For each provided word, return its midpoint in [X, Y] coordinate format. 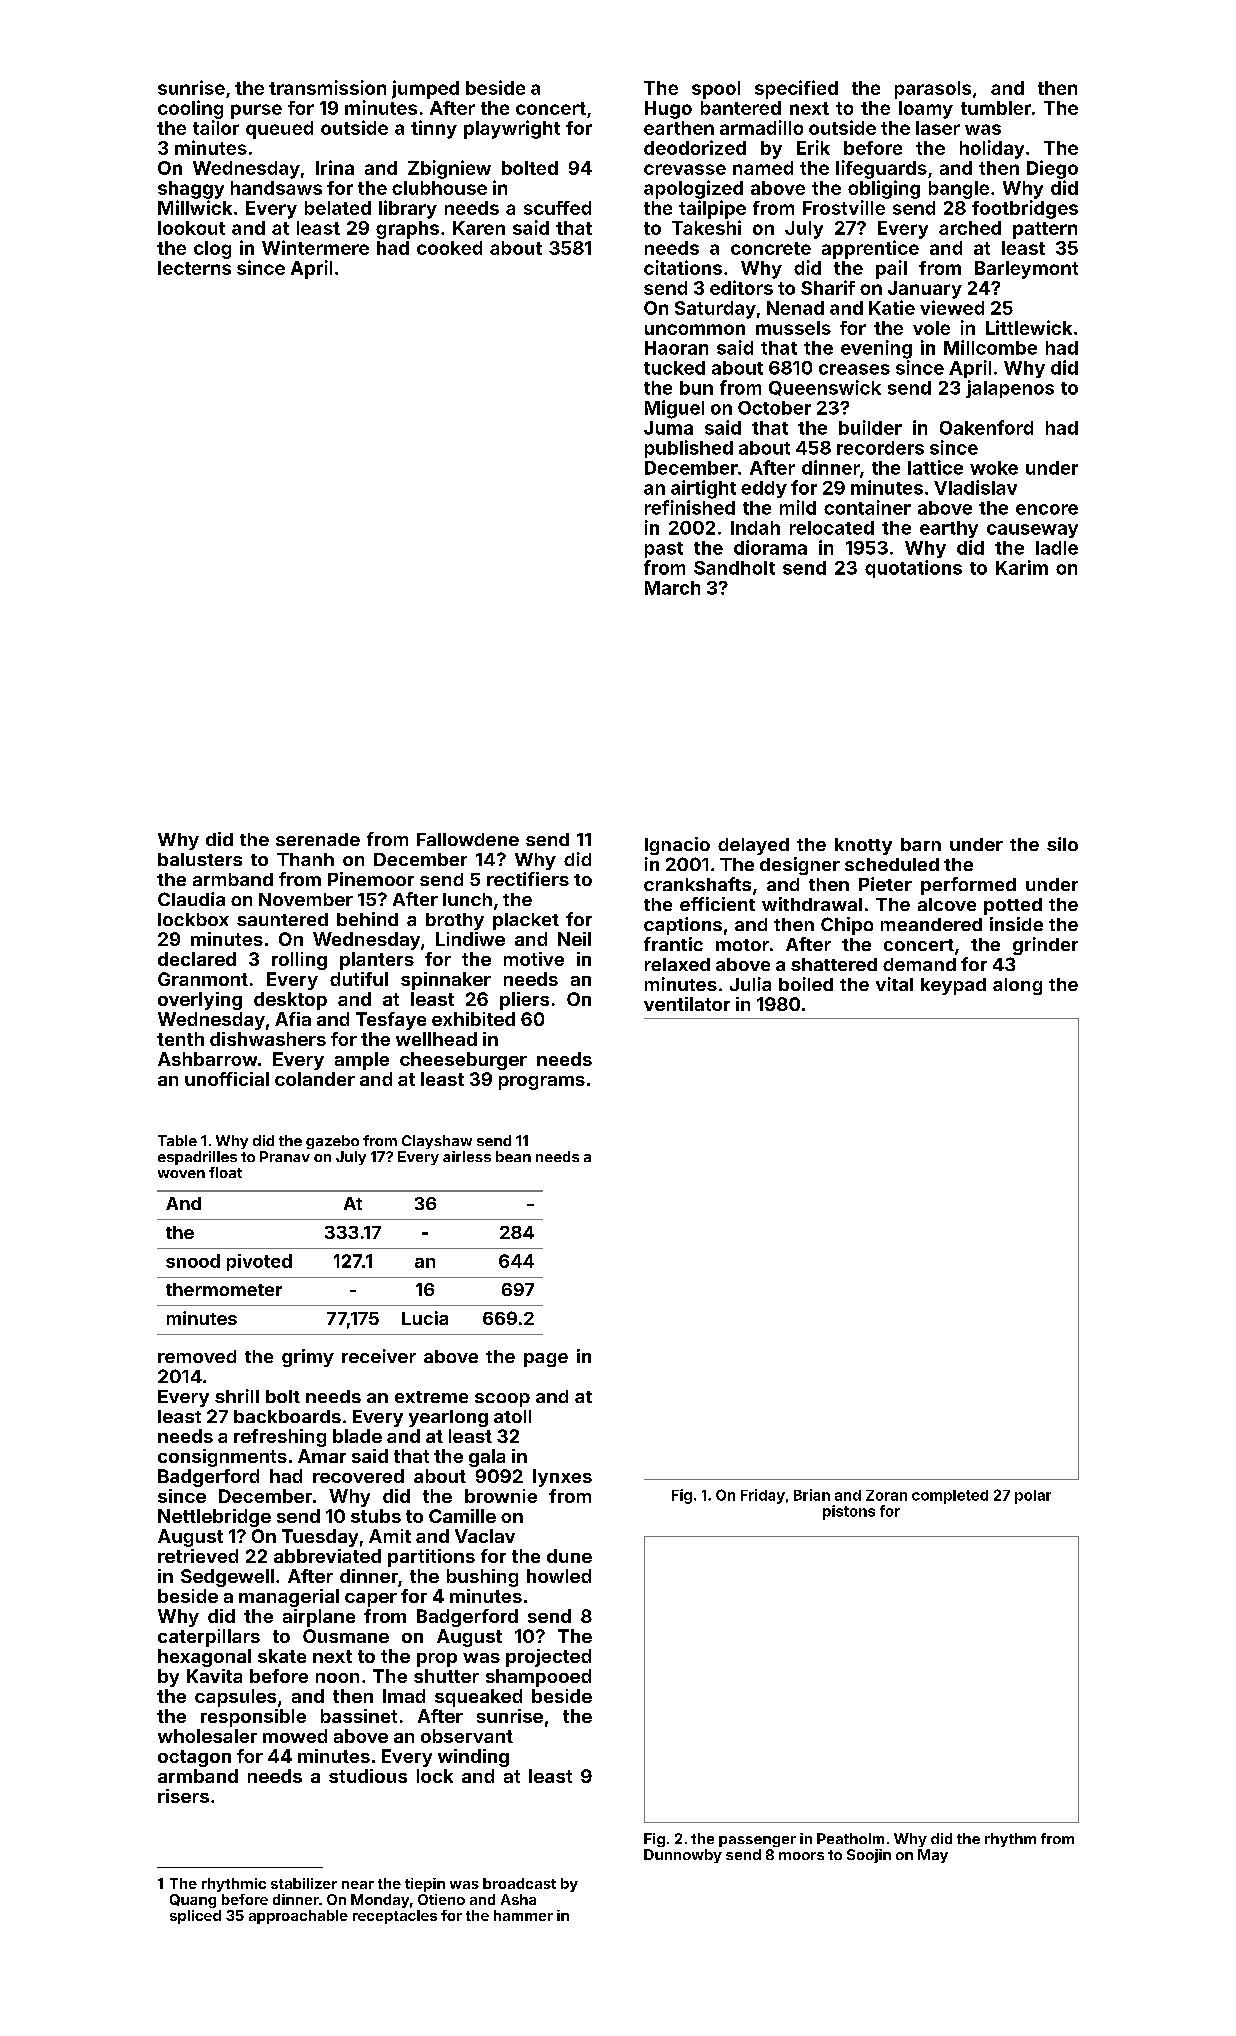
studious [368, 1776]
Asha [518, 1899]
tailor [216, 127]
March [672, 588]
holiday [992, 149]
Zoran [886, 1495]
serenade [318, 839]
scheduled [892, 864]
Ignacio [677, 846]
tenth [180, 1039]
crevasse [685, 169]
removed [197, 1356]
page [546, 1360]
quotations [913, 569]
